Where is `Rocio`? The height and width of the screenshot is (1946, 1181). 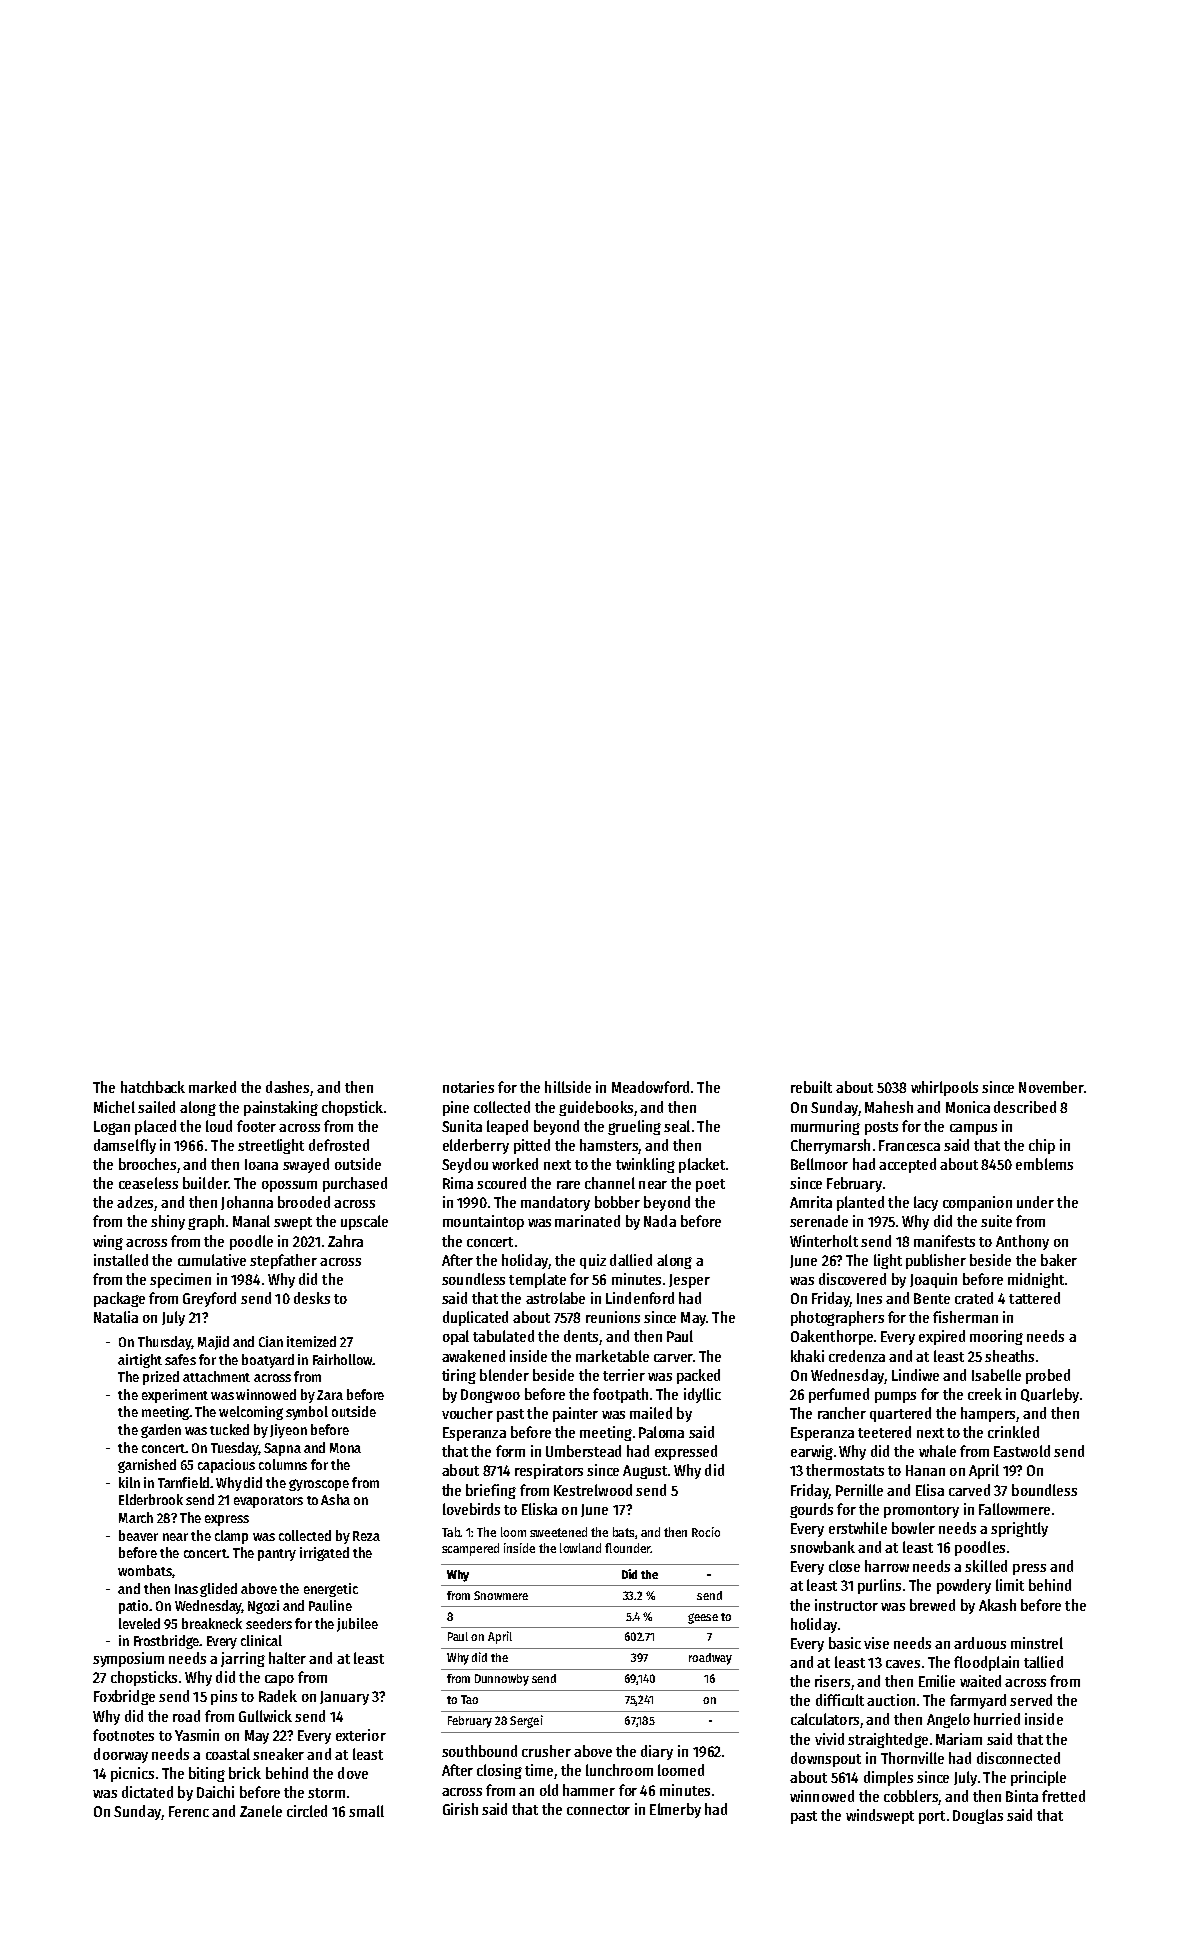 Rocio is located at coordinates (706, 1532).
